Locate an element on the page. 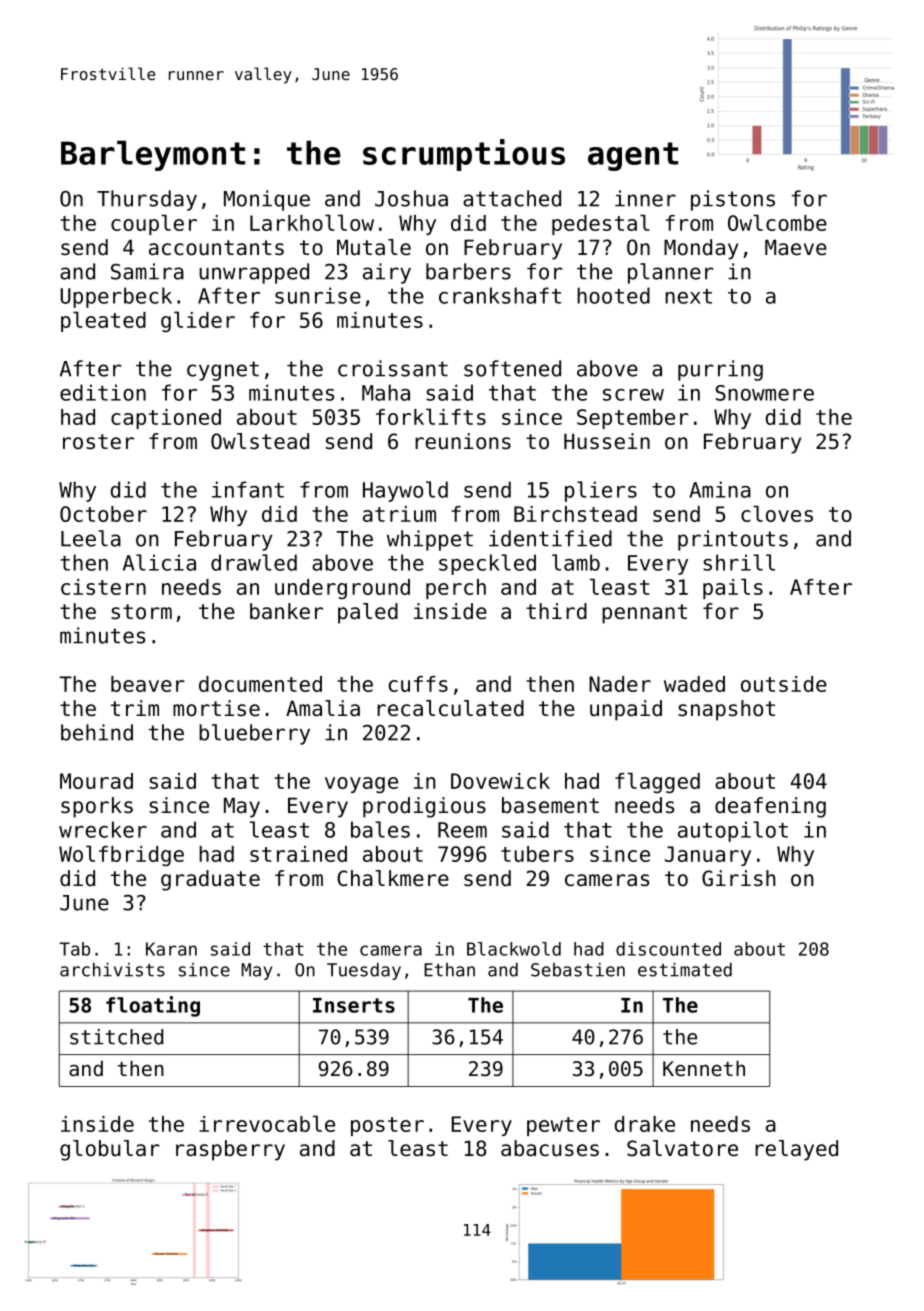  pistons is located at coordinates (733, 200).
